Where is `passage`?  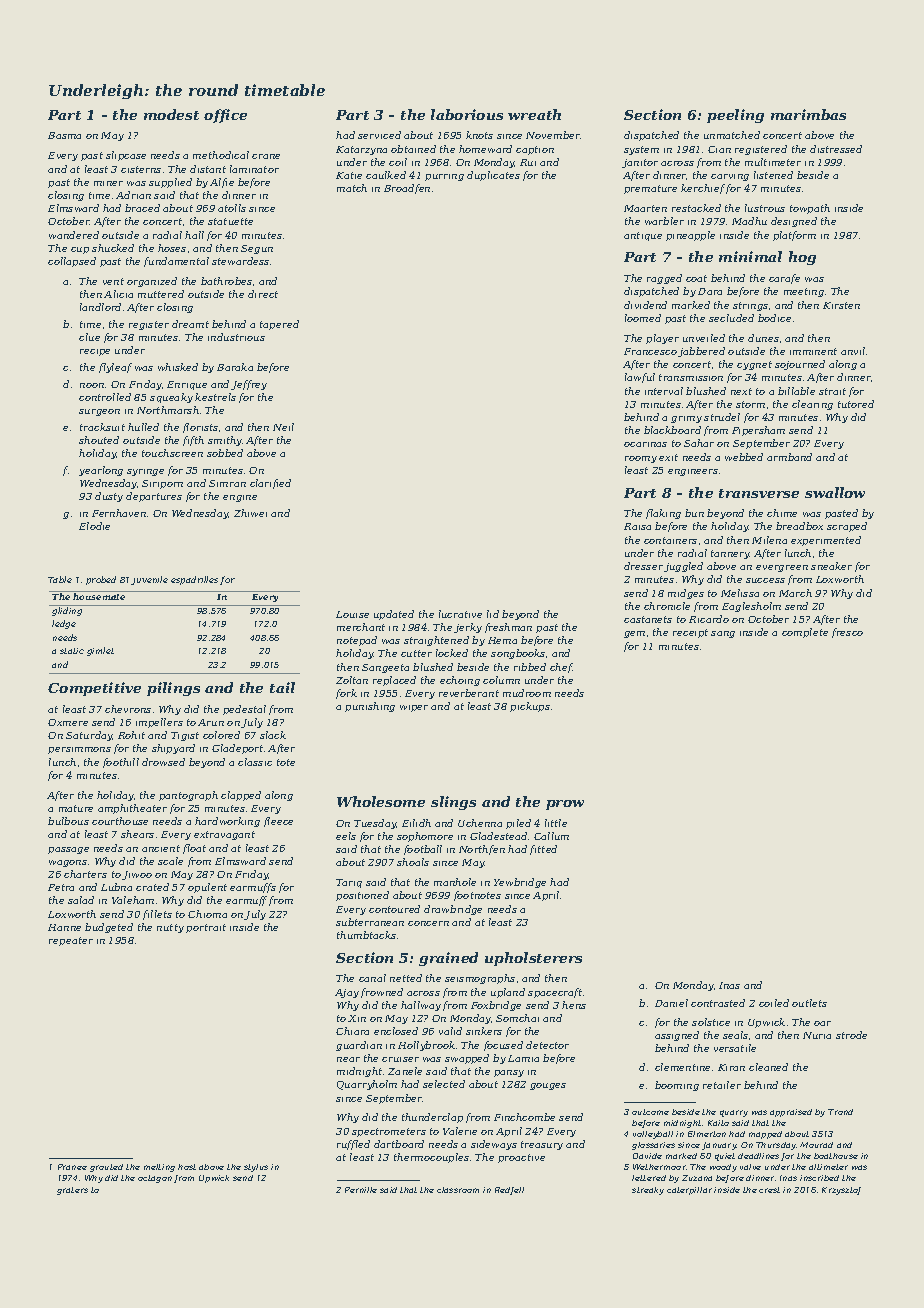 passage is located at coordinates (68, 850).
